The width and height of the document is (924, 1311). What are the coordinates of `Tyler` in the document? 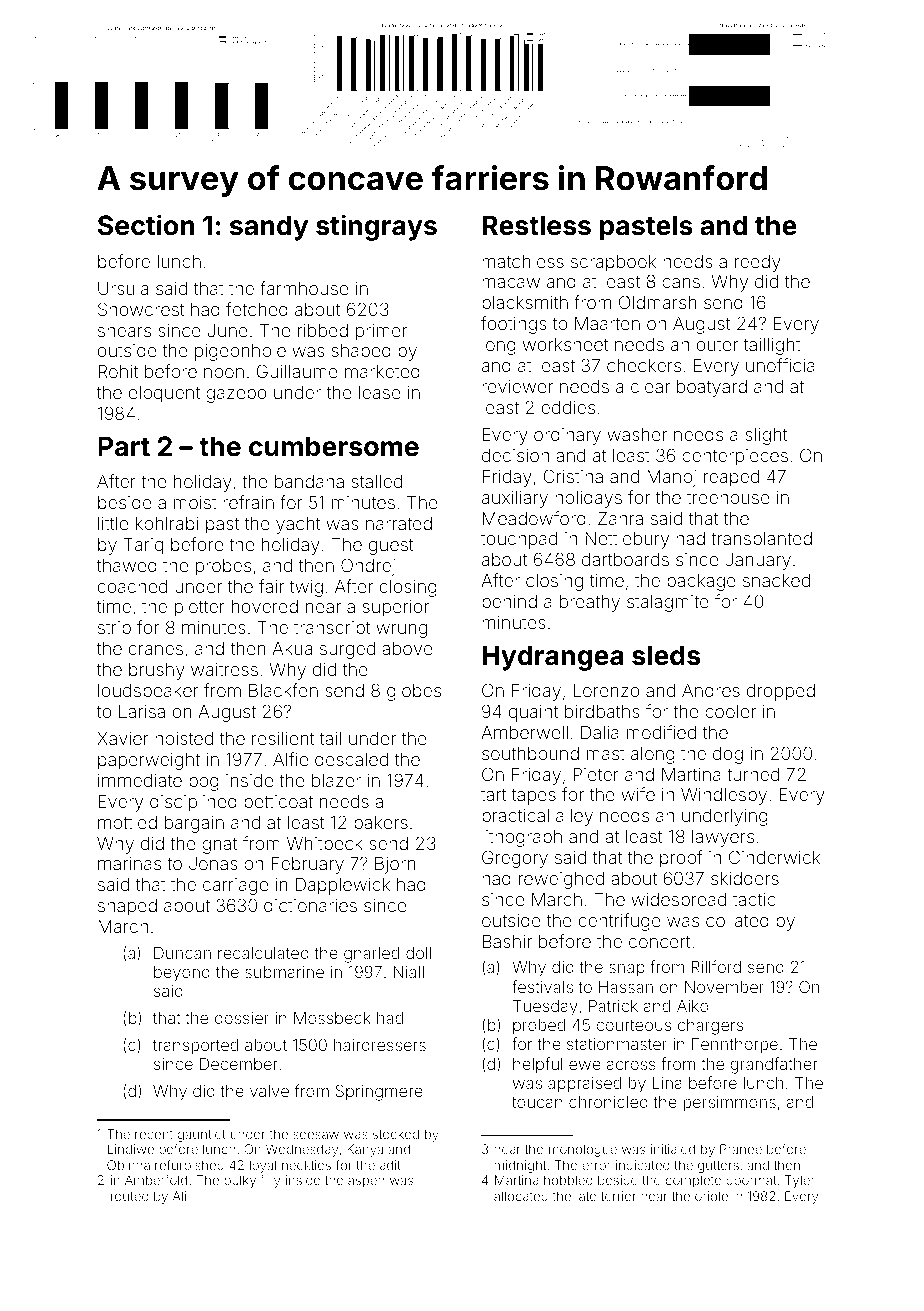 It's located at (800, 1181).
